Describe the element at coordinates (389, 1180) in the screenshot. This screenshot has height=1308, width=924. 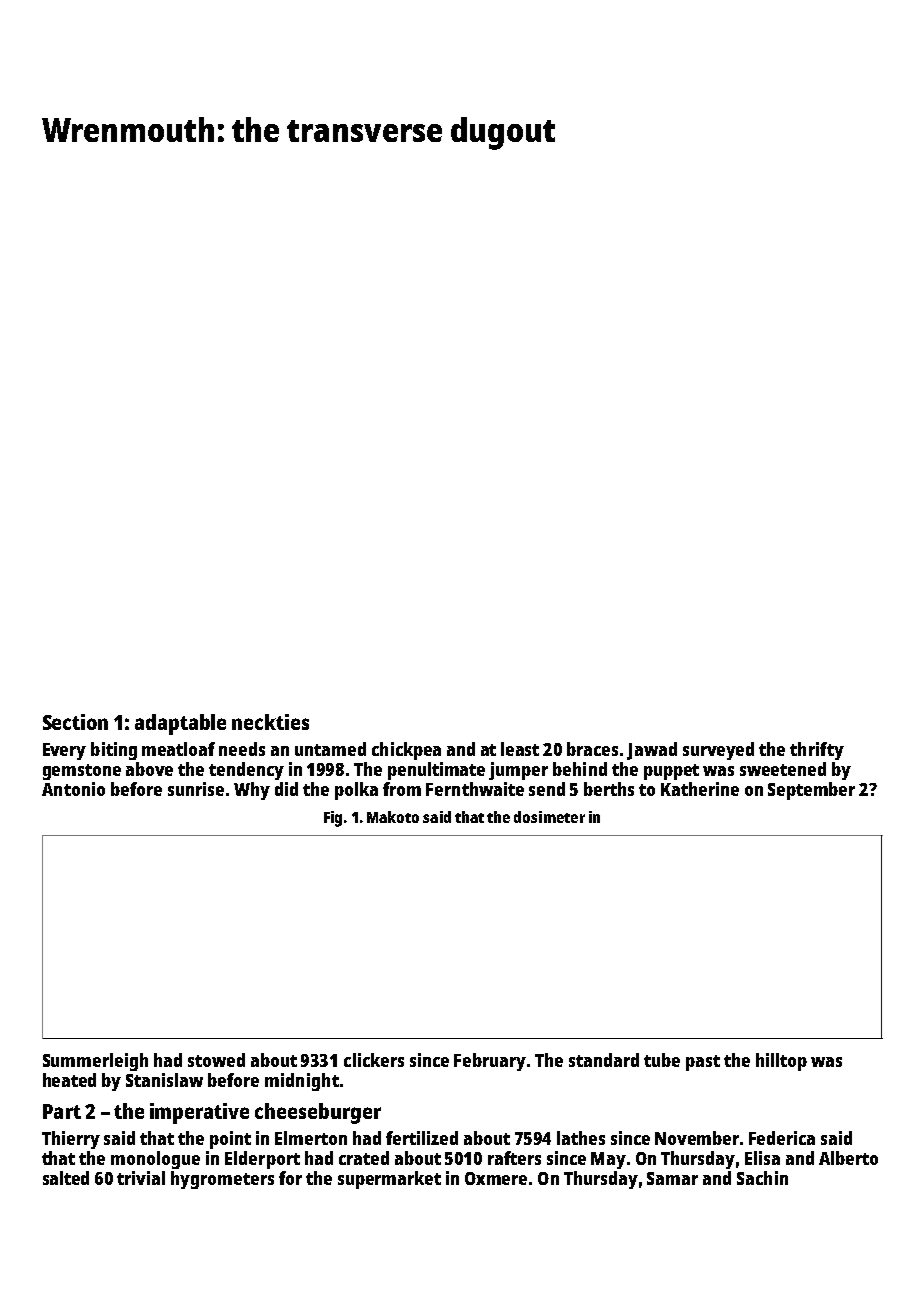
I see `supermarket` at that location.
